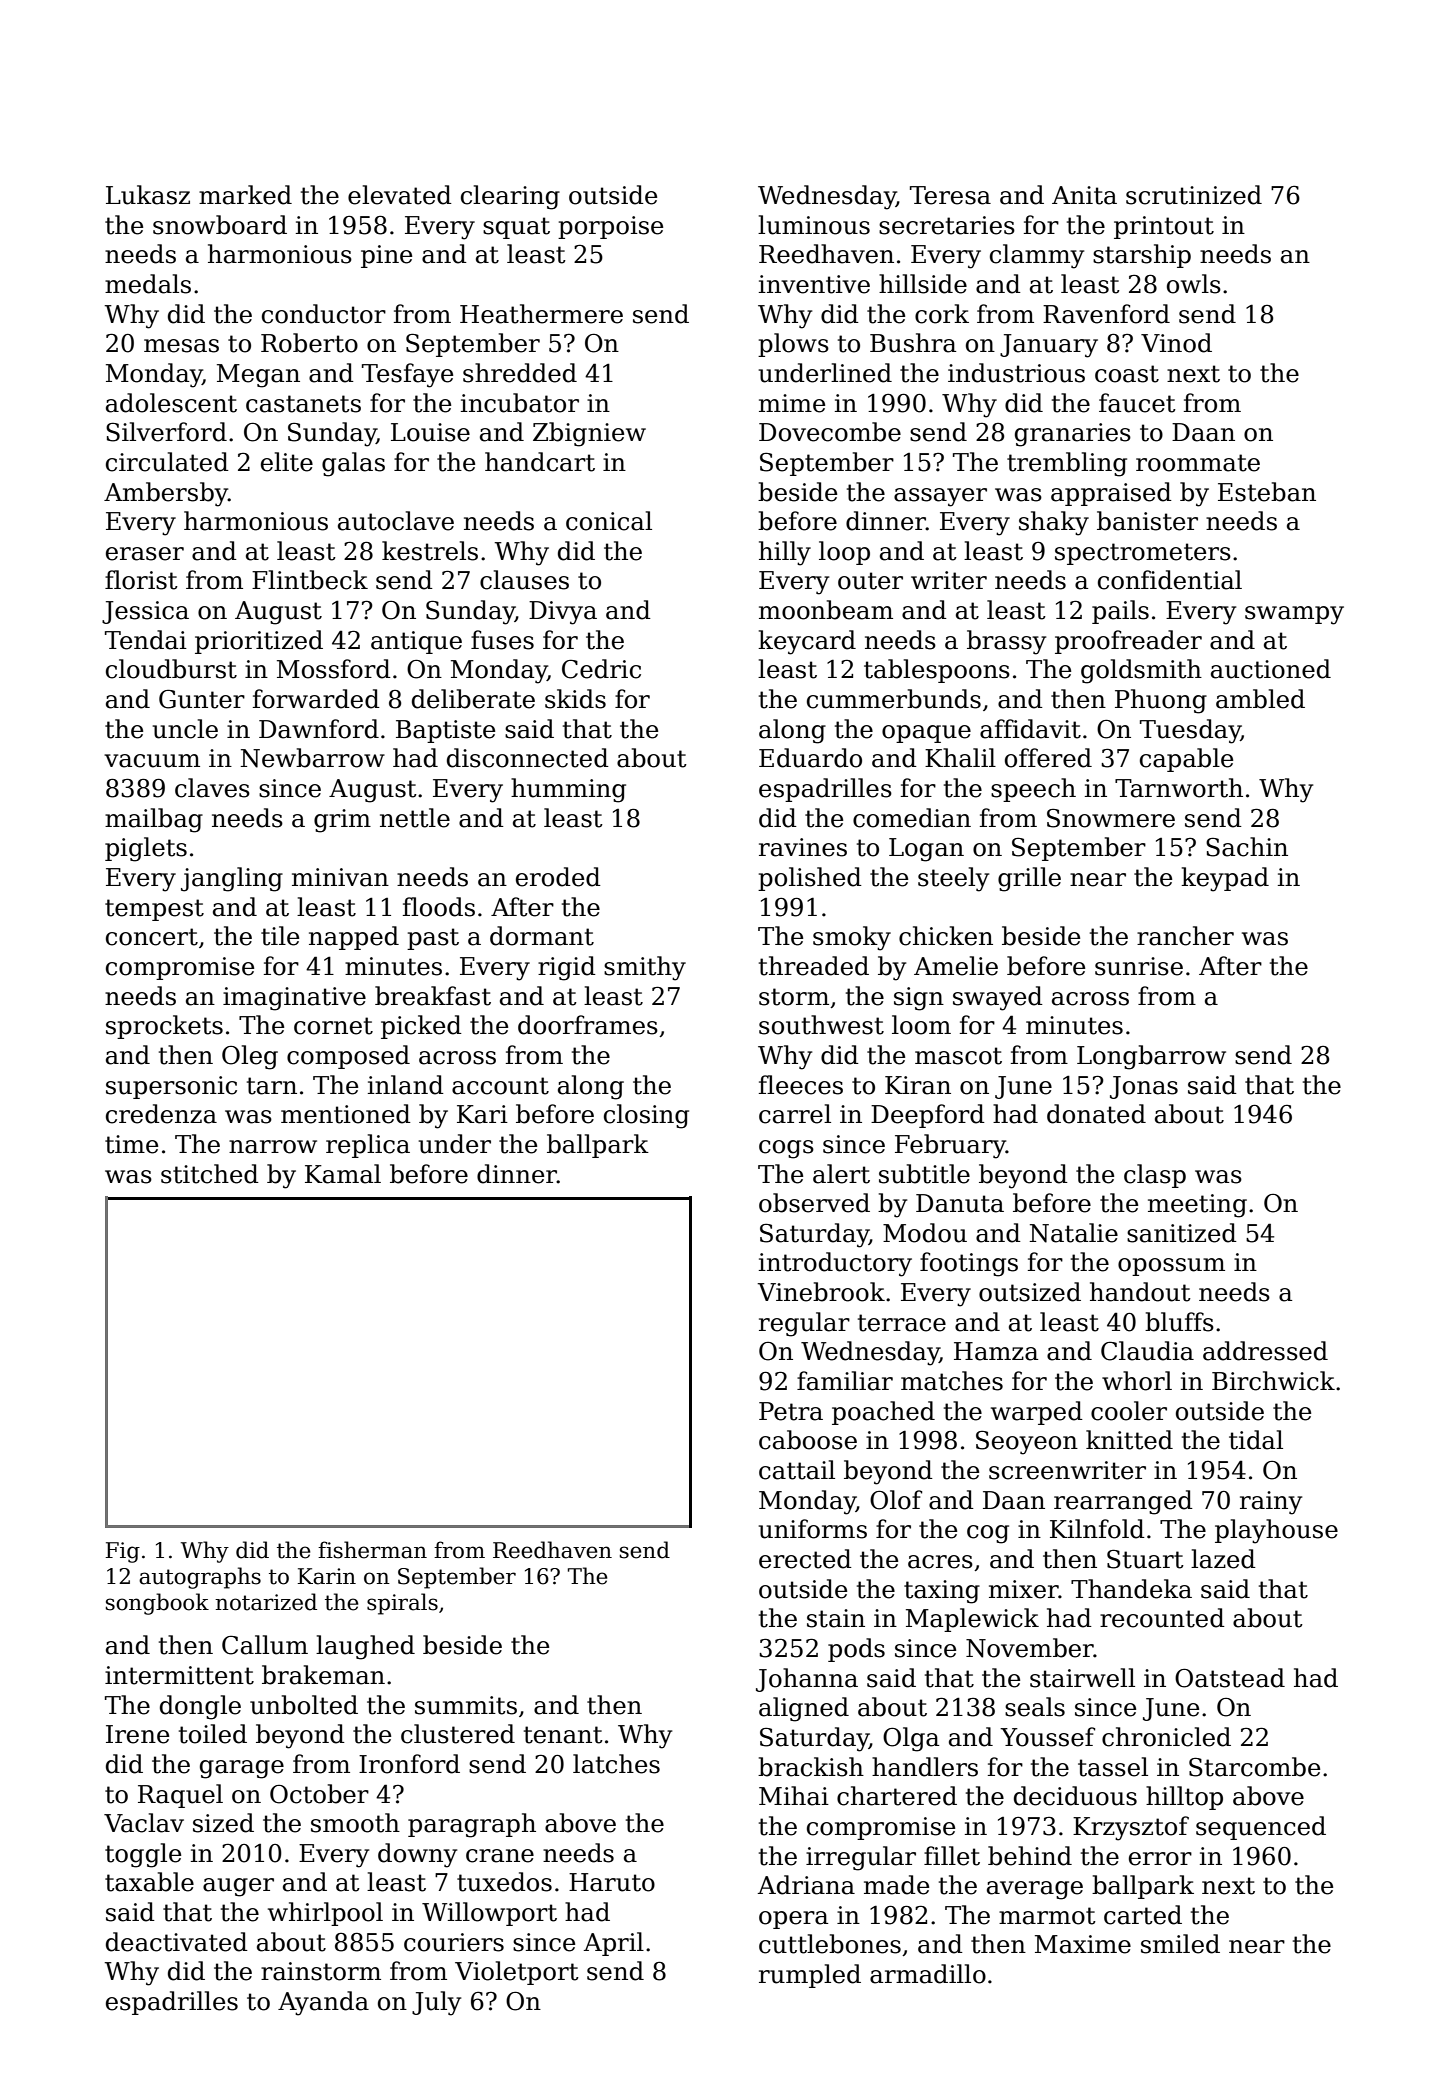 This screenshot has width=1450, height=2100. I want to click on July, so click(436, 2003).
